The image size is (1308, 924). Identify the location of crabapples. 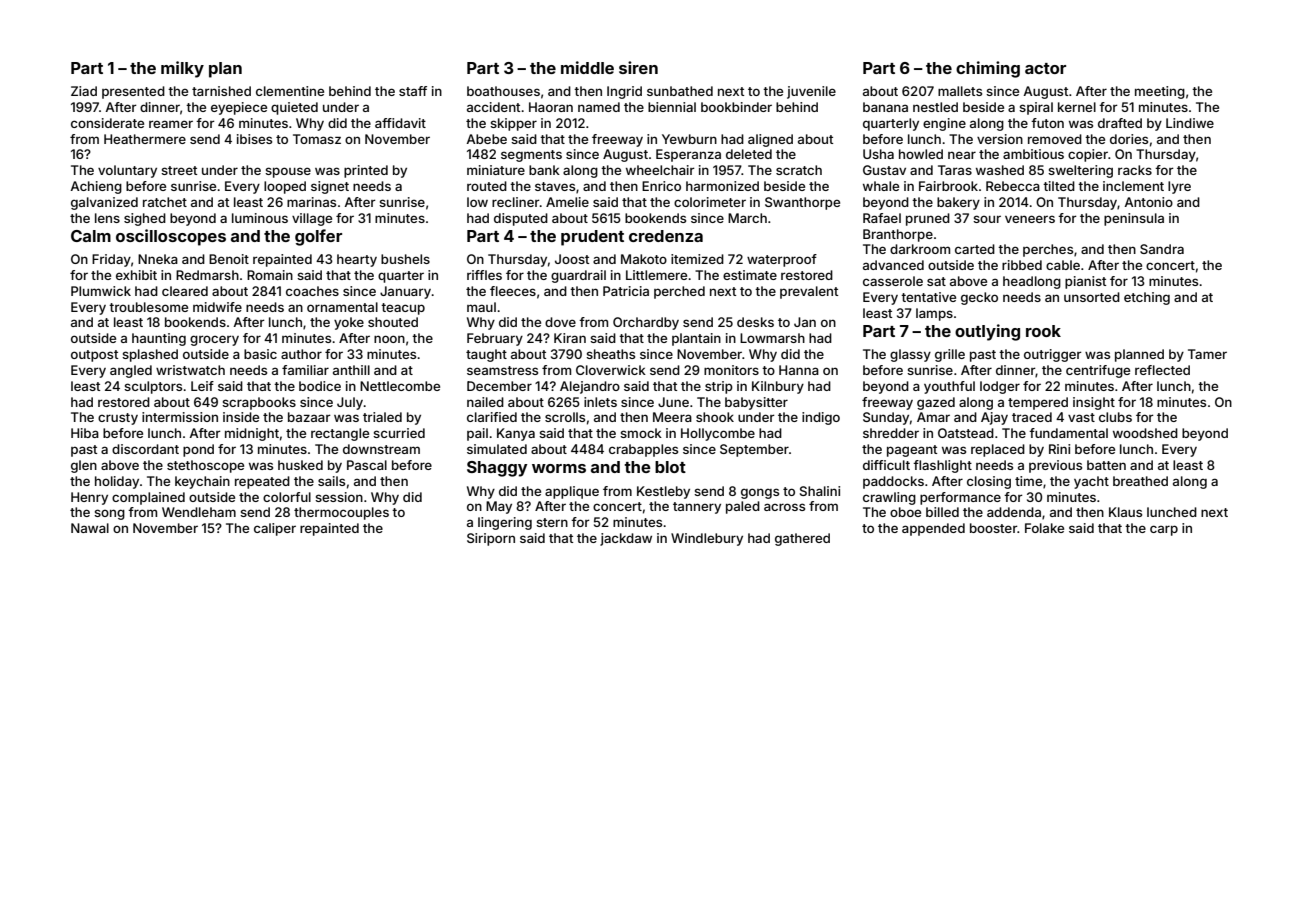
(643, 450).
